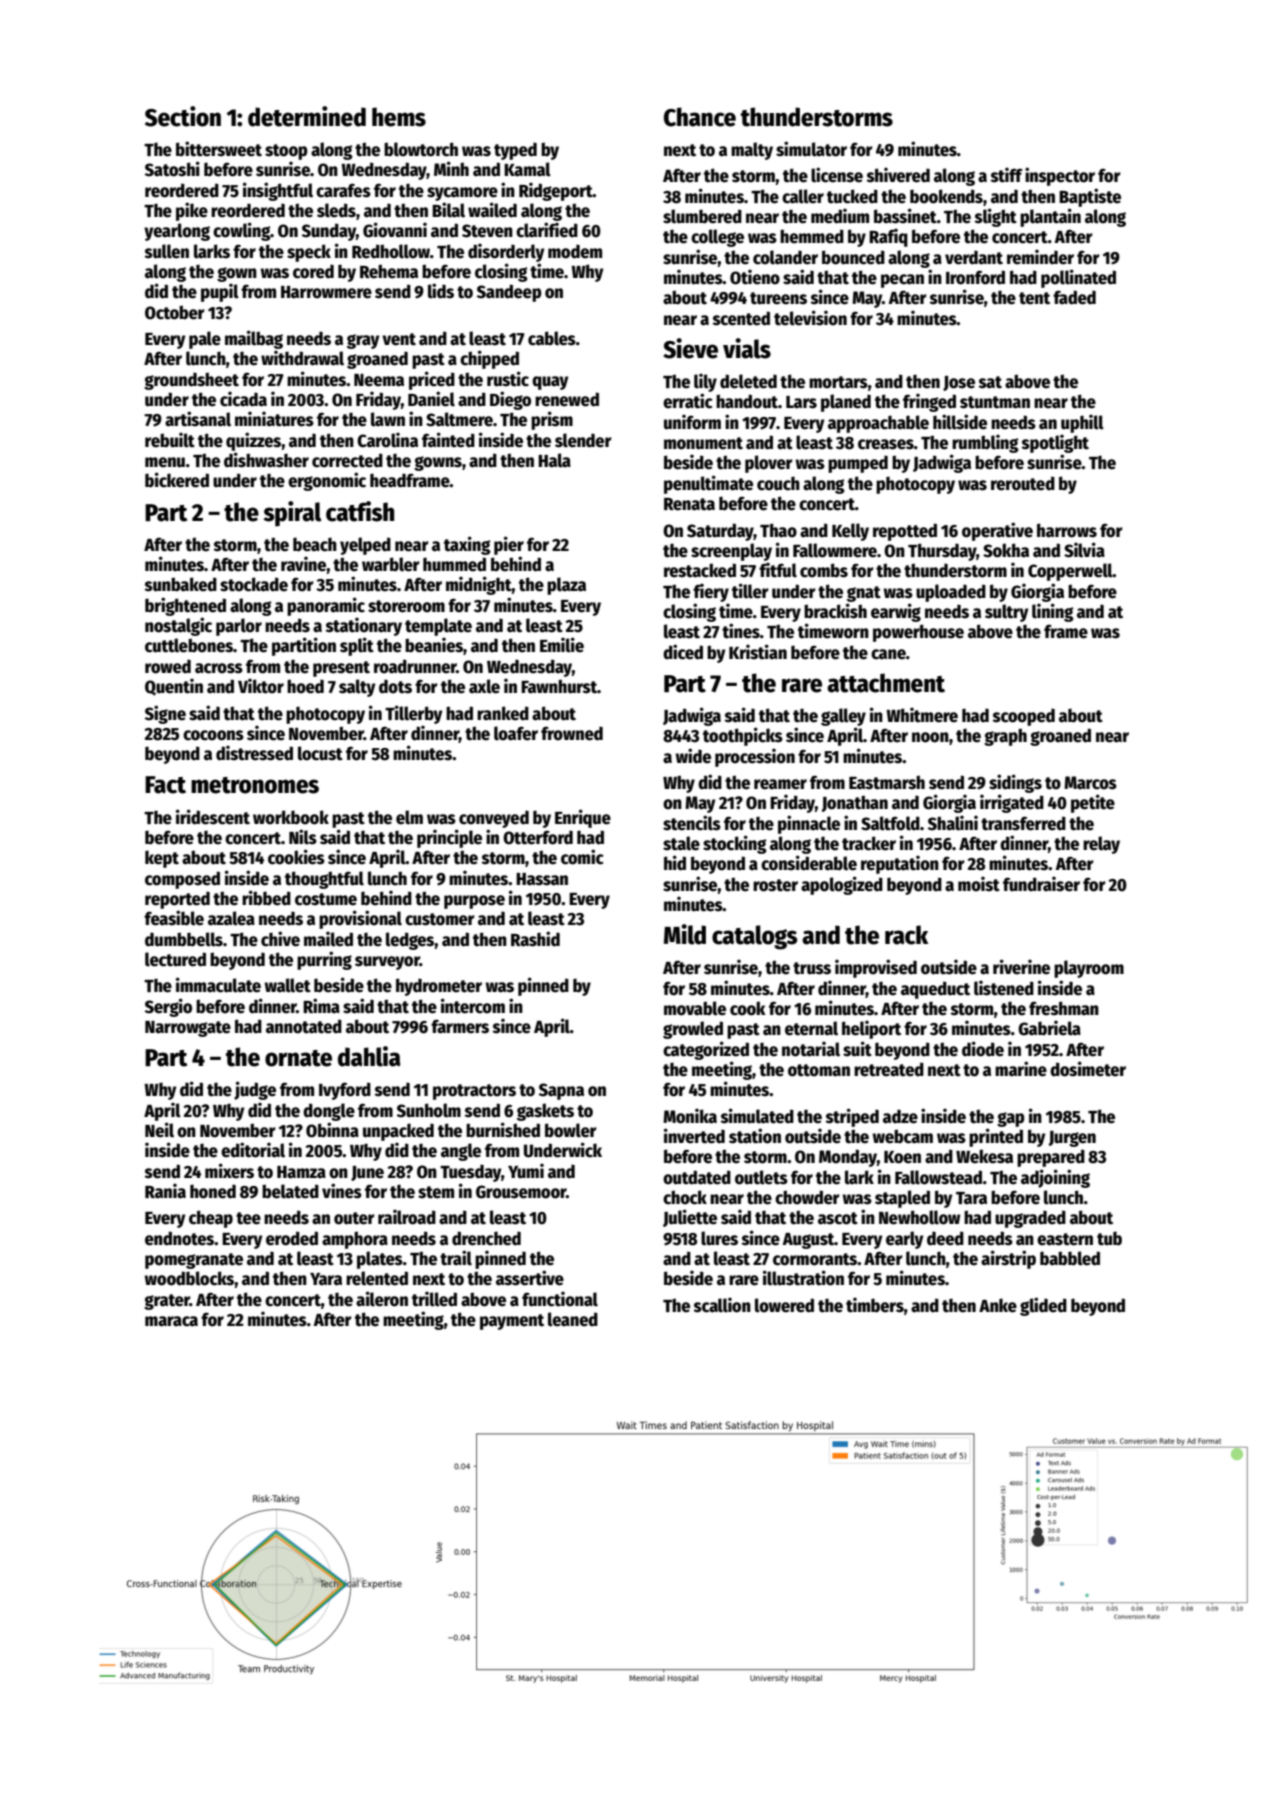 This page has height=1804, width=1275. Describe the element at coordinates (1021, 1069) in the page. I see `marine` at that location.
